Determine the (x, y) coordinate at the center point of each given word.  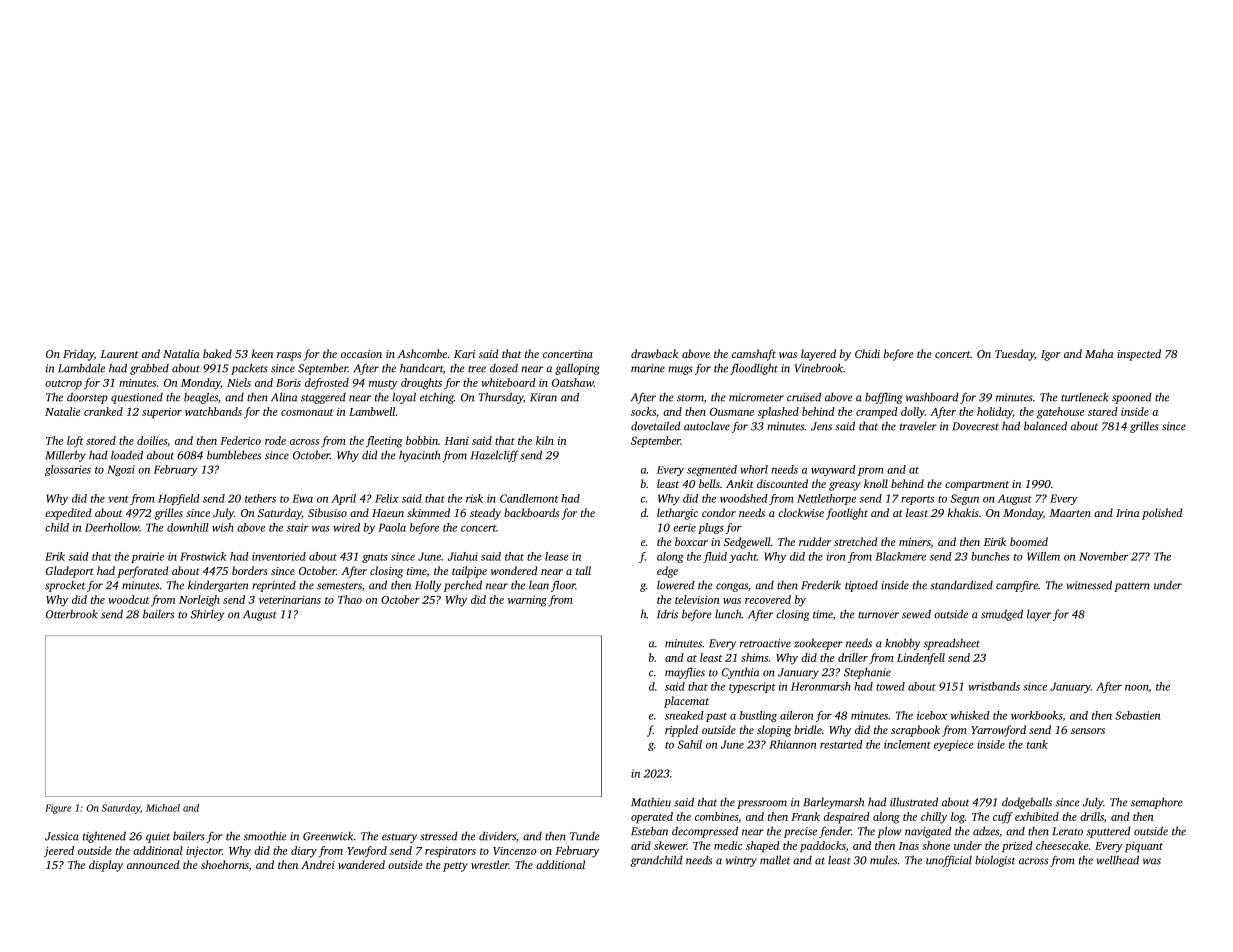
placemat (686, 702)
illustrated (914, 802)
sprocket (65, 586)
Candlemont (529, 498)
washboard (932, 397)
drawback (654, 353)
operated (652, 818)
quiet (158, 837)
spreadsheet (952, 644)
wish (223, 527)
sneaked (684, 715)
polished (1162, 514)
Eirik (995, 541)
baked (217, 353)
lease (556, 556)
